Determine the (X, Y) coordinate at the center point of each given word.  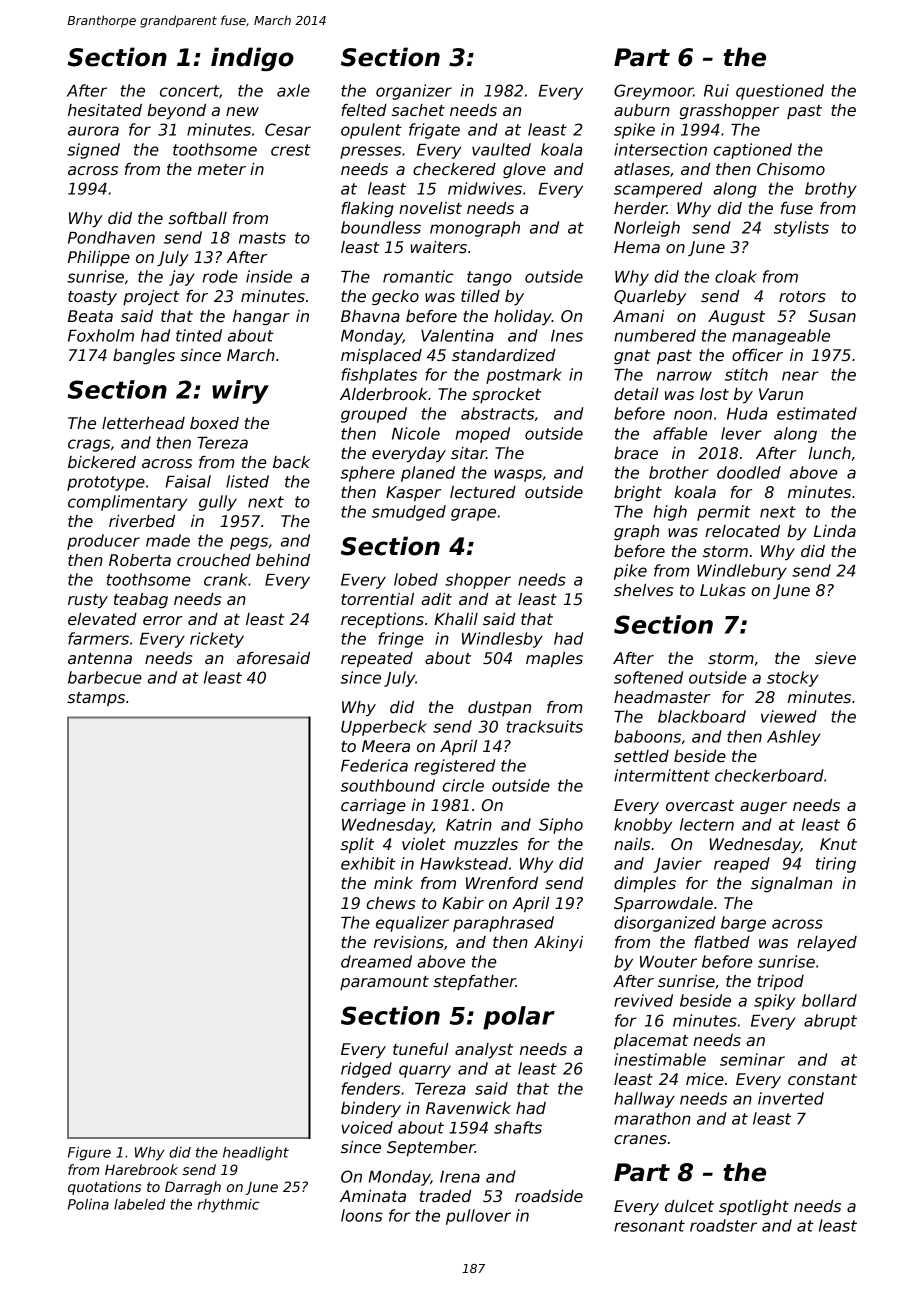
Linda (835, 531)
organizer (414, 92)
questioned (780, 92)
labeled (139, 1204)
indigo (252, 59)
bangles (144, 356)
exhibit (368, 863)
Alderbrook (384, 394)
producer (103, 542)
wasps (518, 475)
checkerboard (769, 775)
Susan (832, 316)
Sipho (561, 826)
